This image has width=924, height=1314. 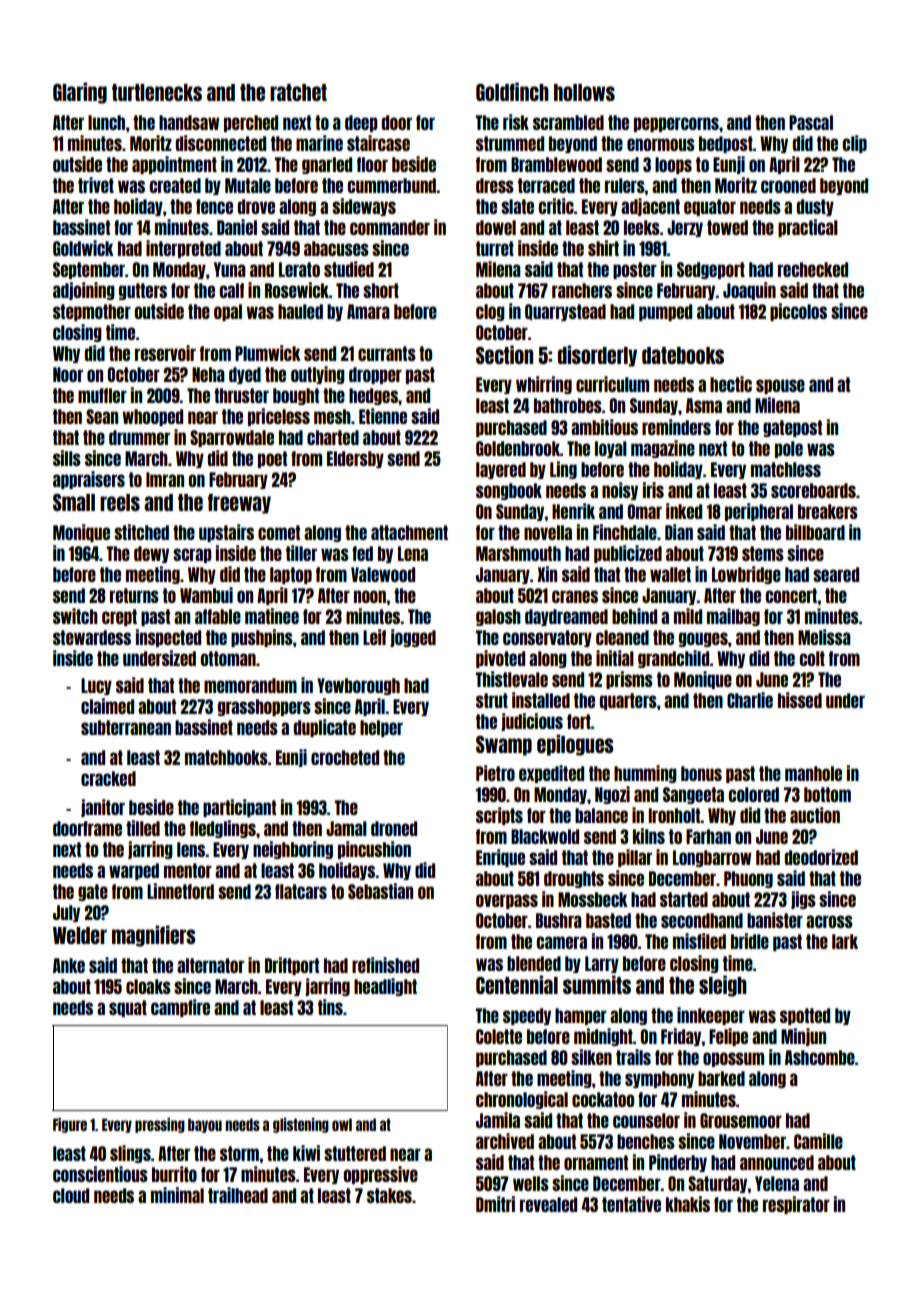 I want to click on Blackwold, so click(x=545, y=836).
